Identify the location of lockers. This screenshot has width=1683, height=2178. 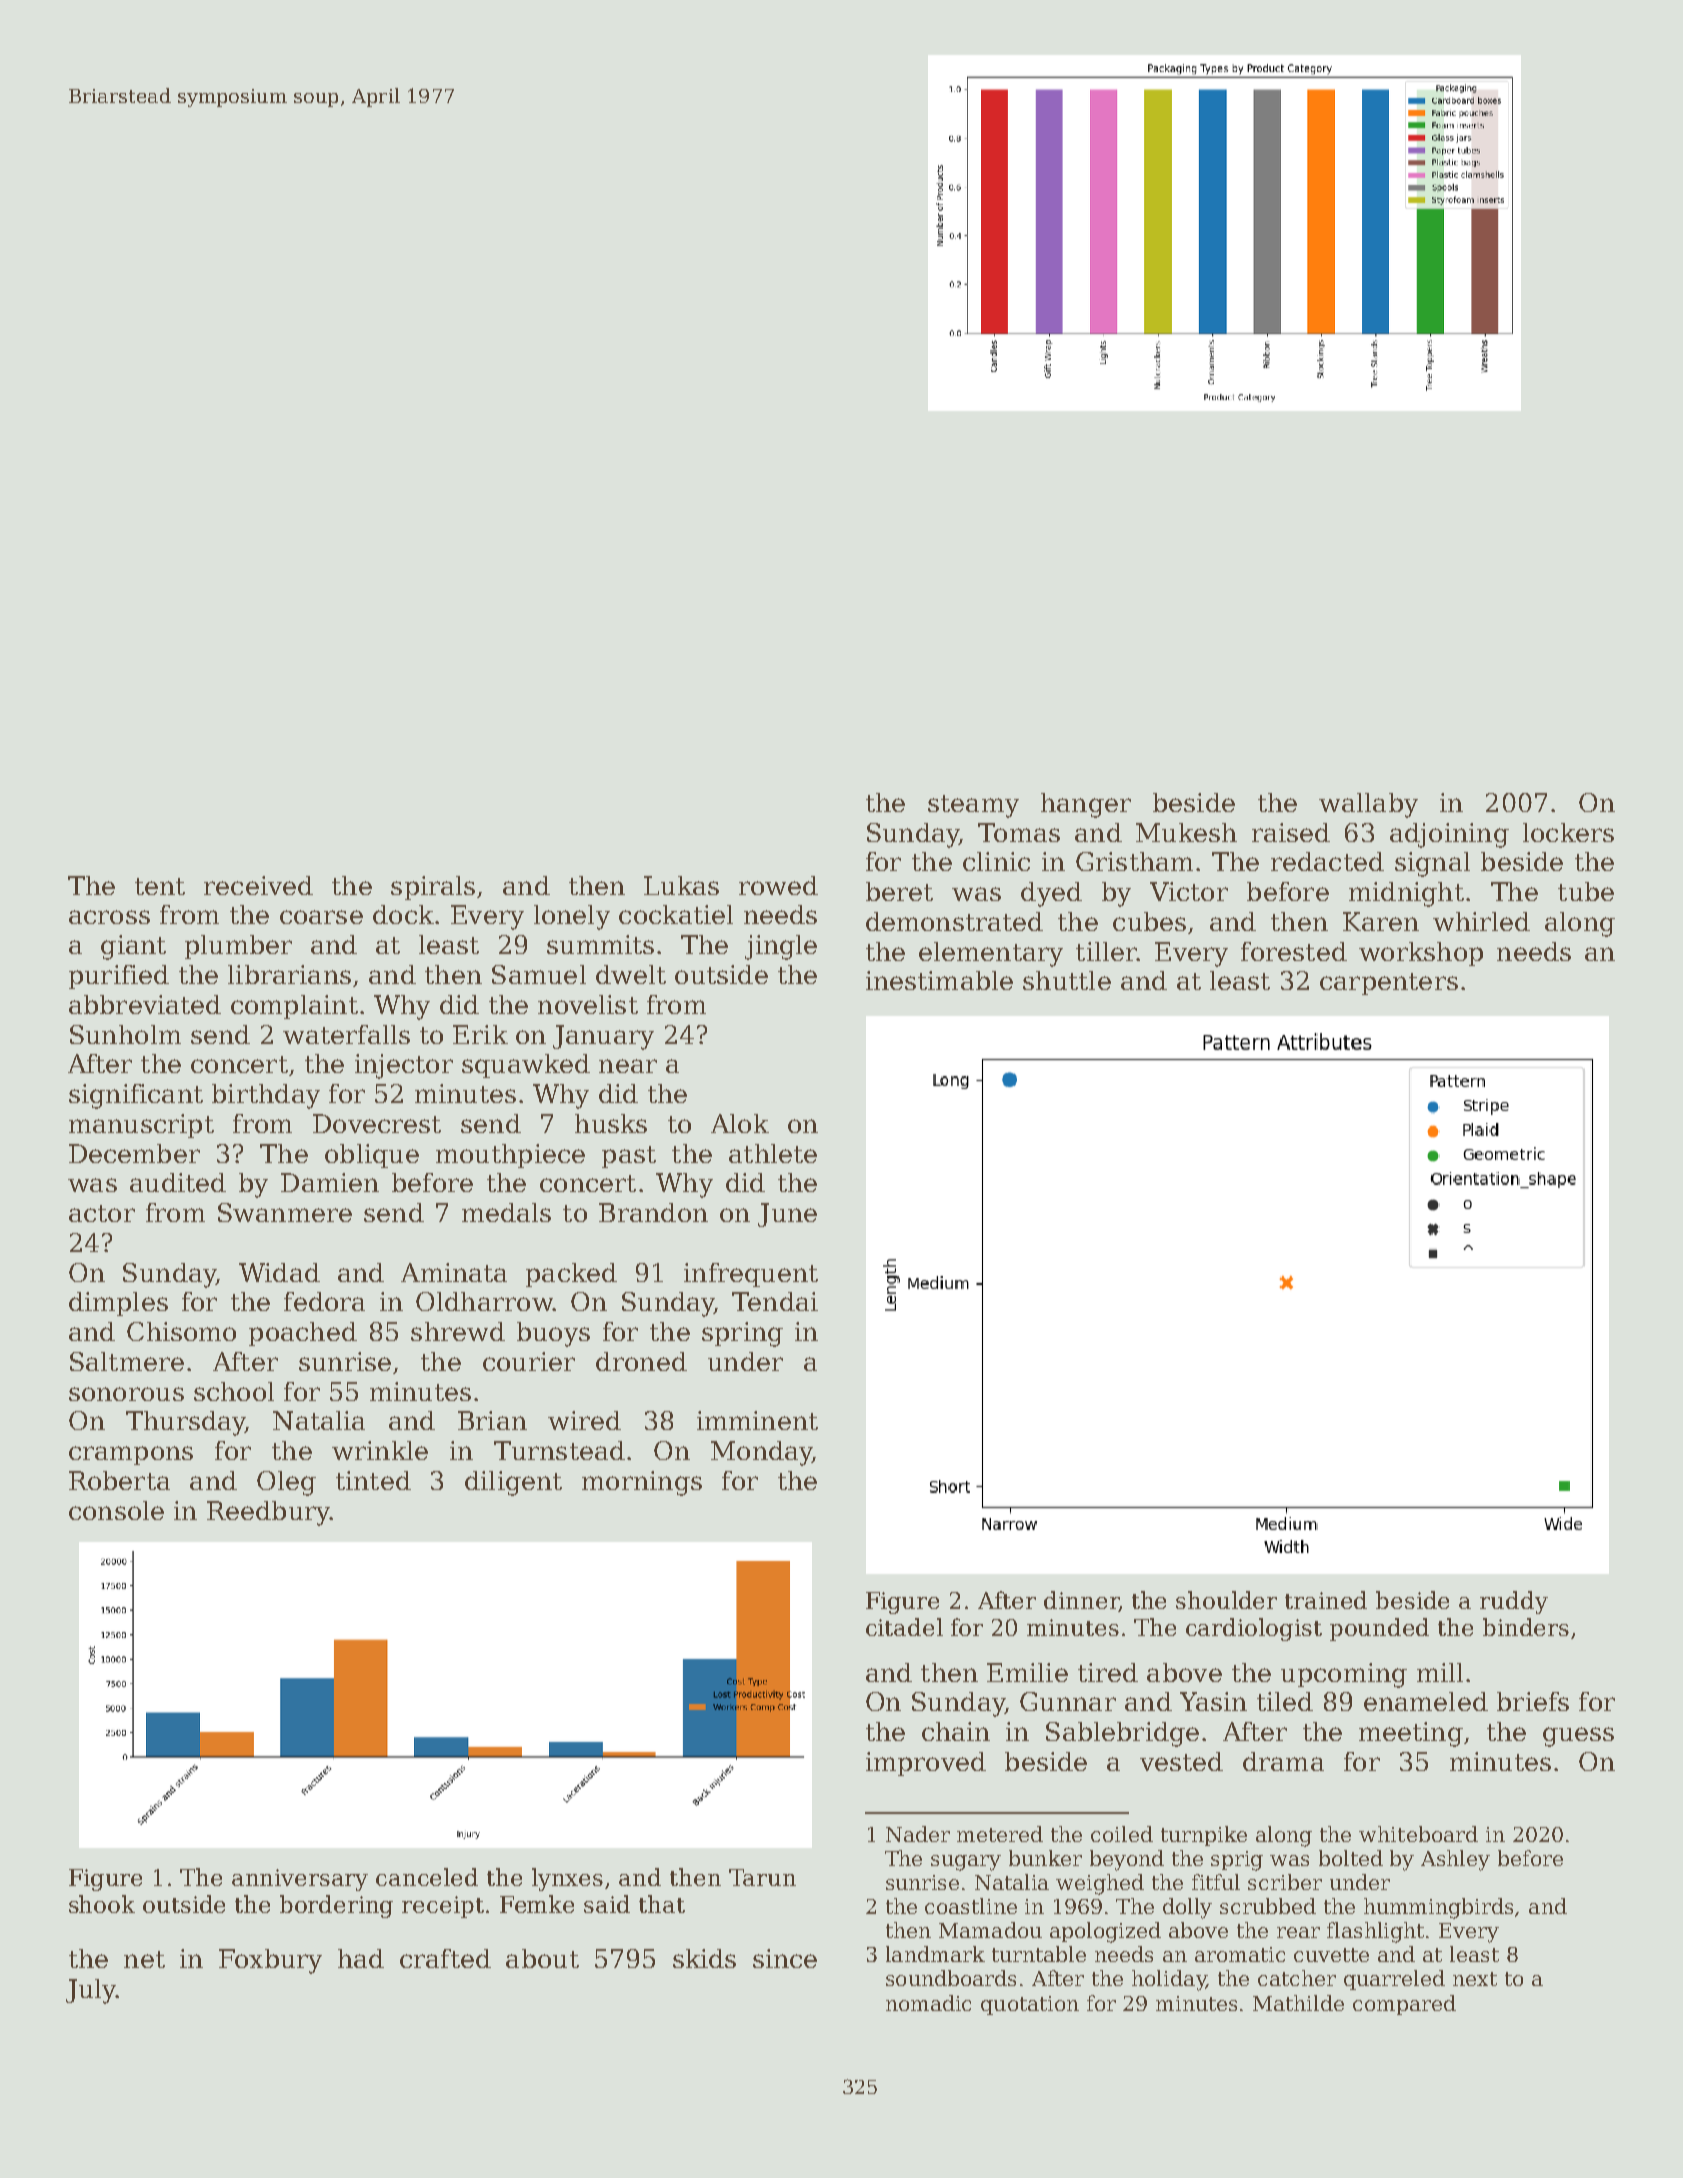
(1568, 832).
